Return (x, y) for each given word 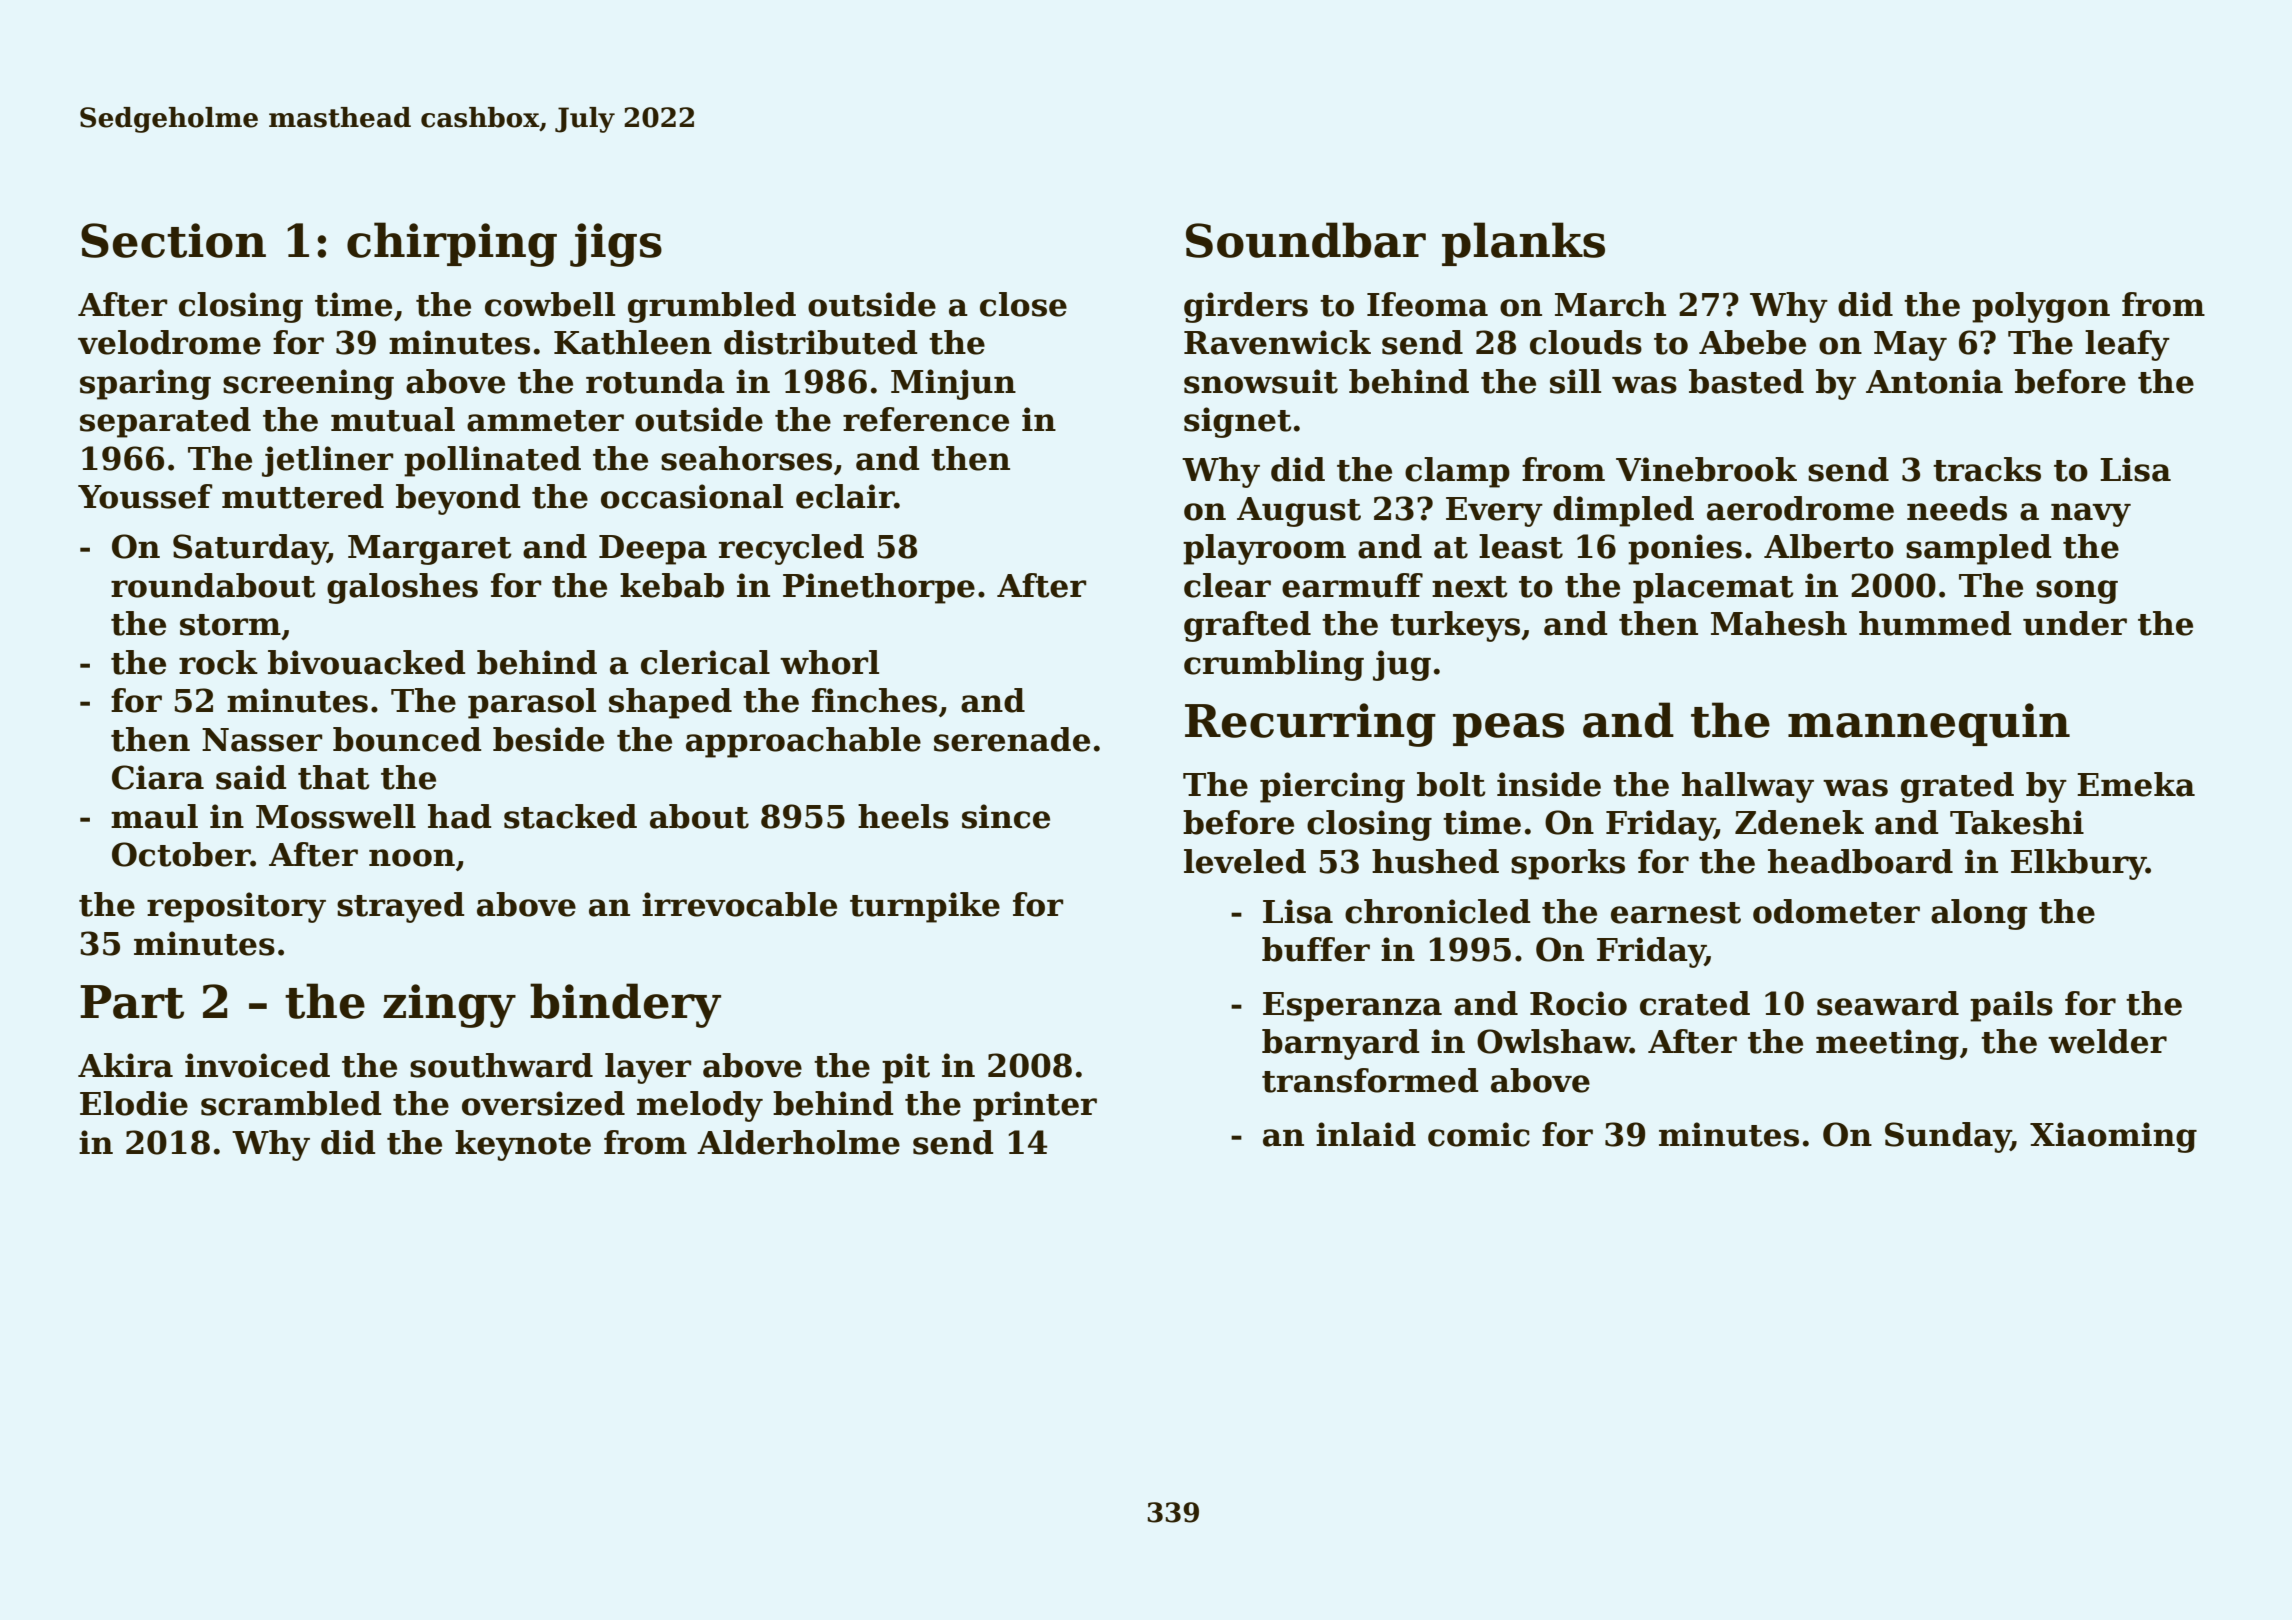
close (1023, 304)
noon (412, 858)
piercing (1332, 787)
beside (548, 739)
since (1006, 816)
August (1299, 512)
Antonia (1934, 381)
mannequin (1929, 724)
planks (1523, 244)
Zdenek (1799, 822)
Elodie (134, 1103)
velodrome (169, 342)
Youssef (145, 496)
